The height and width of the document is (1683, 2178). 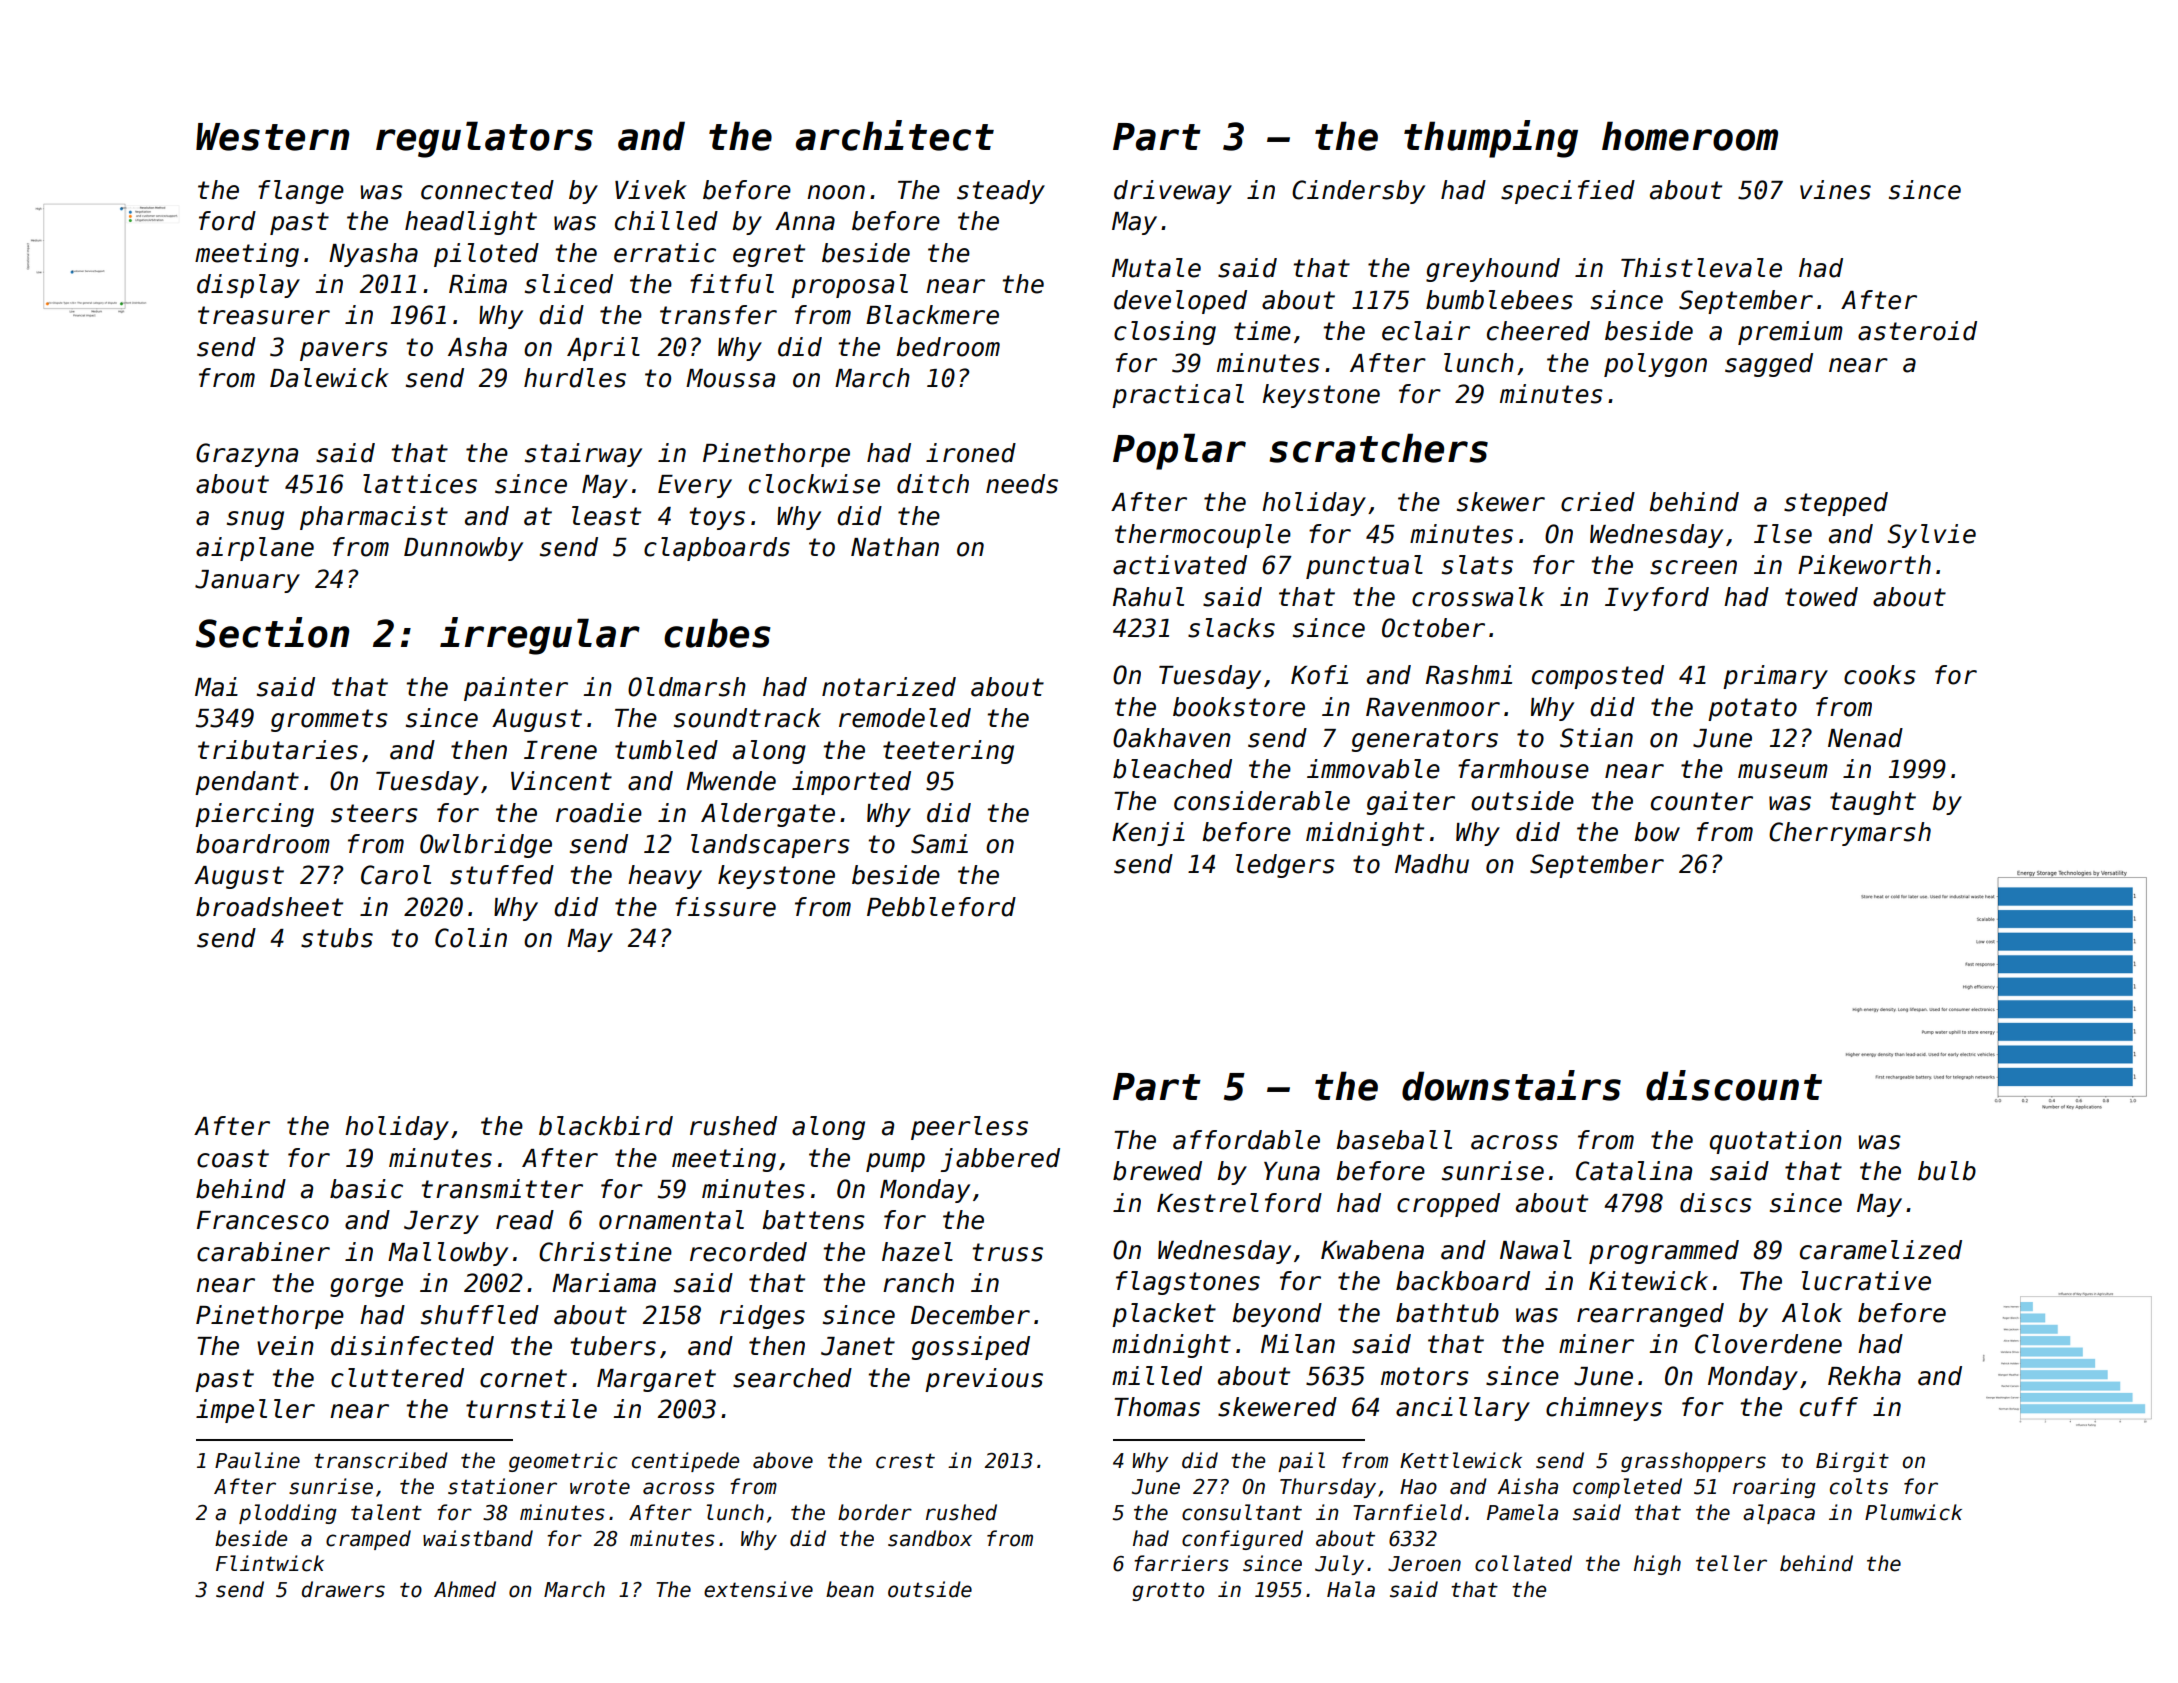 What do you see at coordinates (1598, 677) in the document?
I see `composted` at bounding box center [1598, 677].
